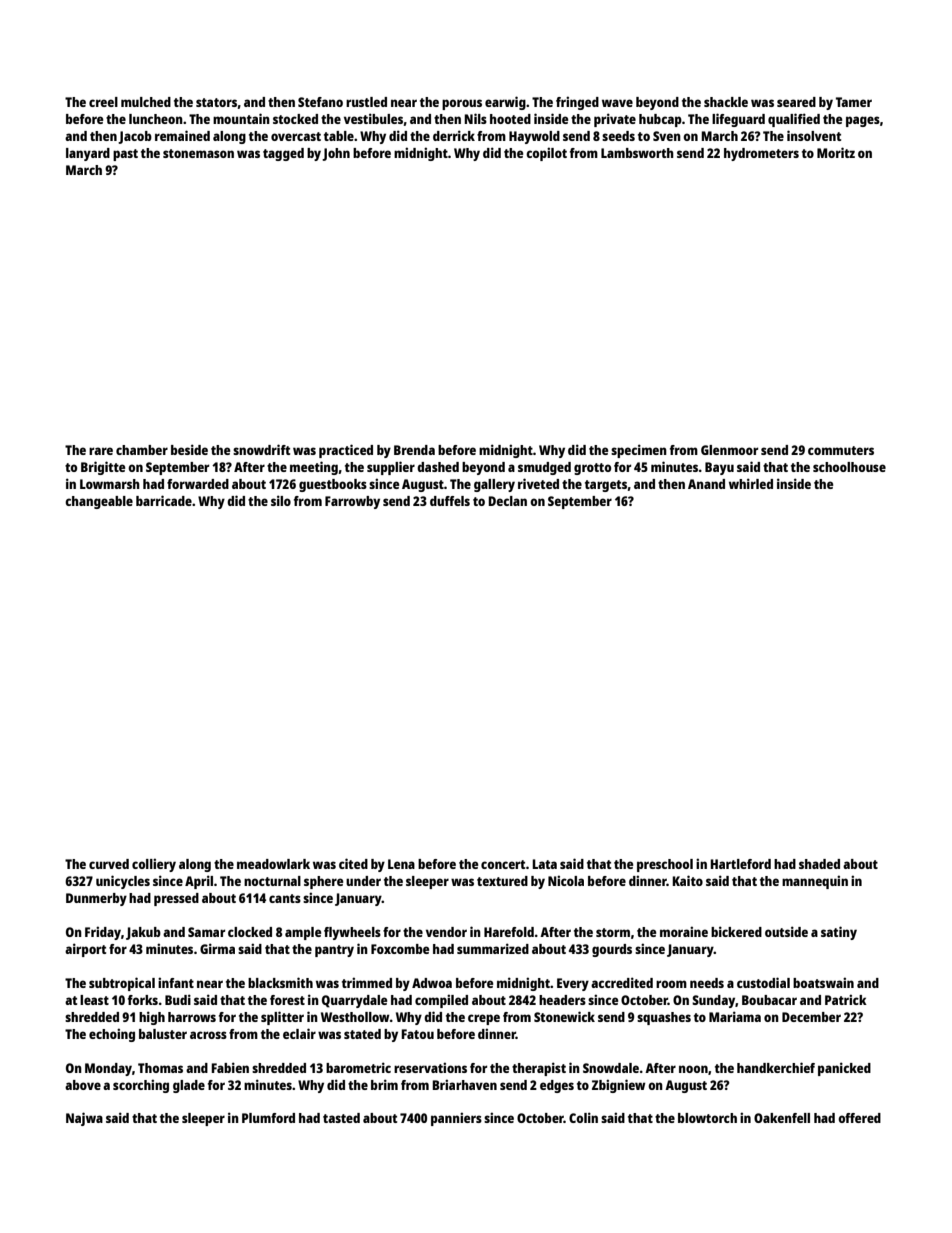  Describe the element at coordinates (546, 154) in the image. I see `copilot` at that location.
